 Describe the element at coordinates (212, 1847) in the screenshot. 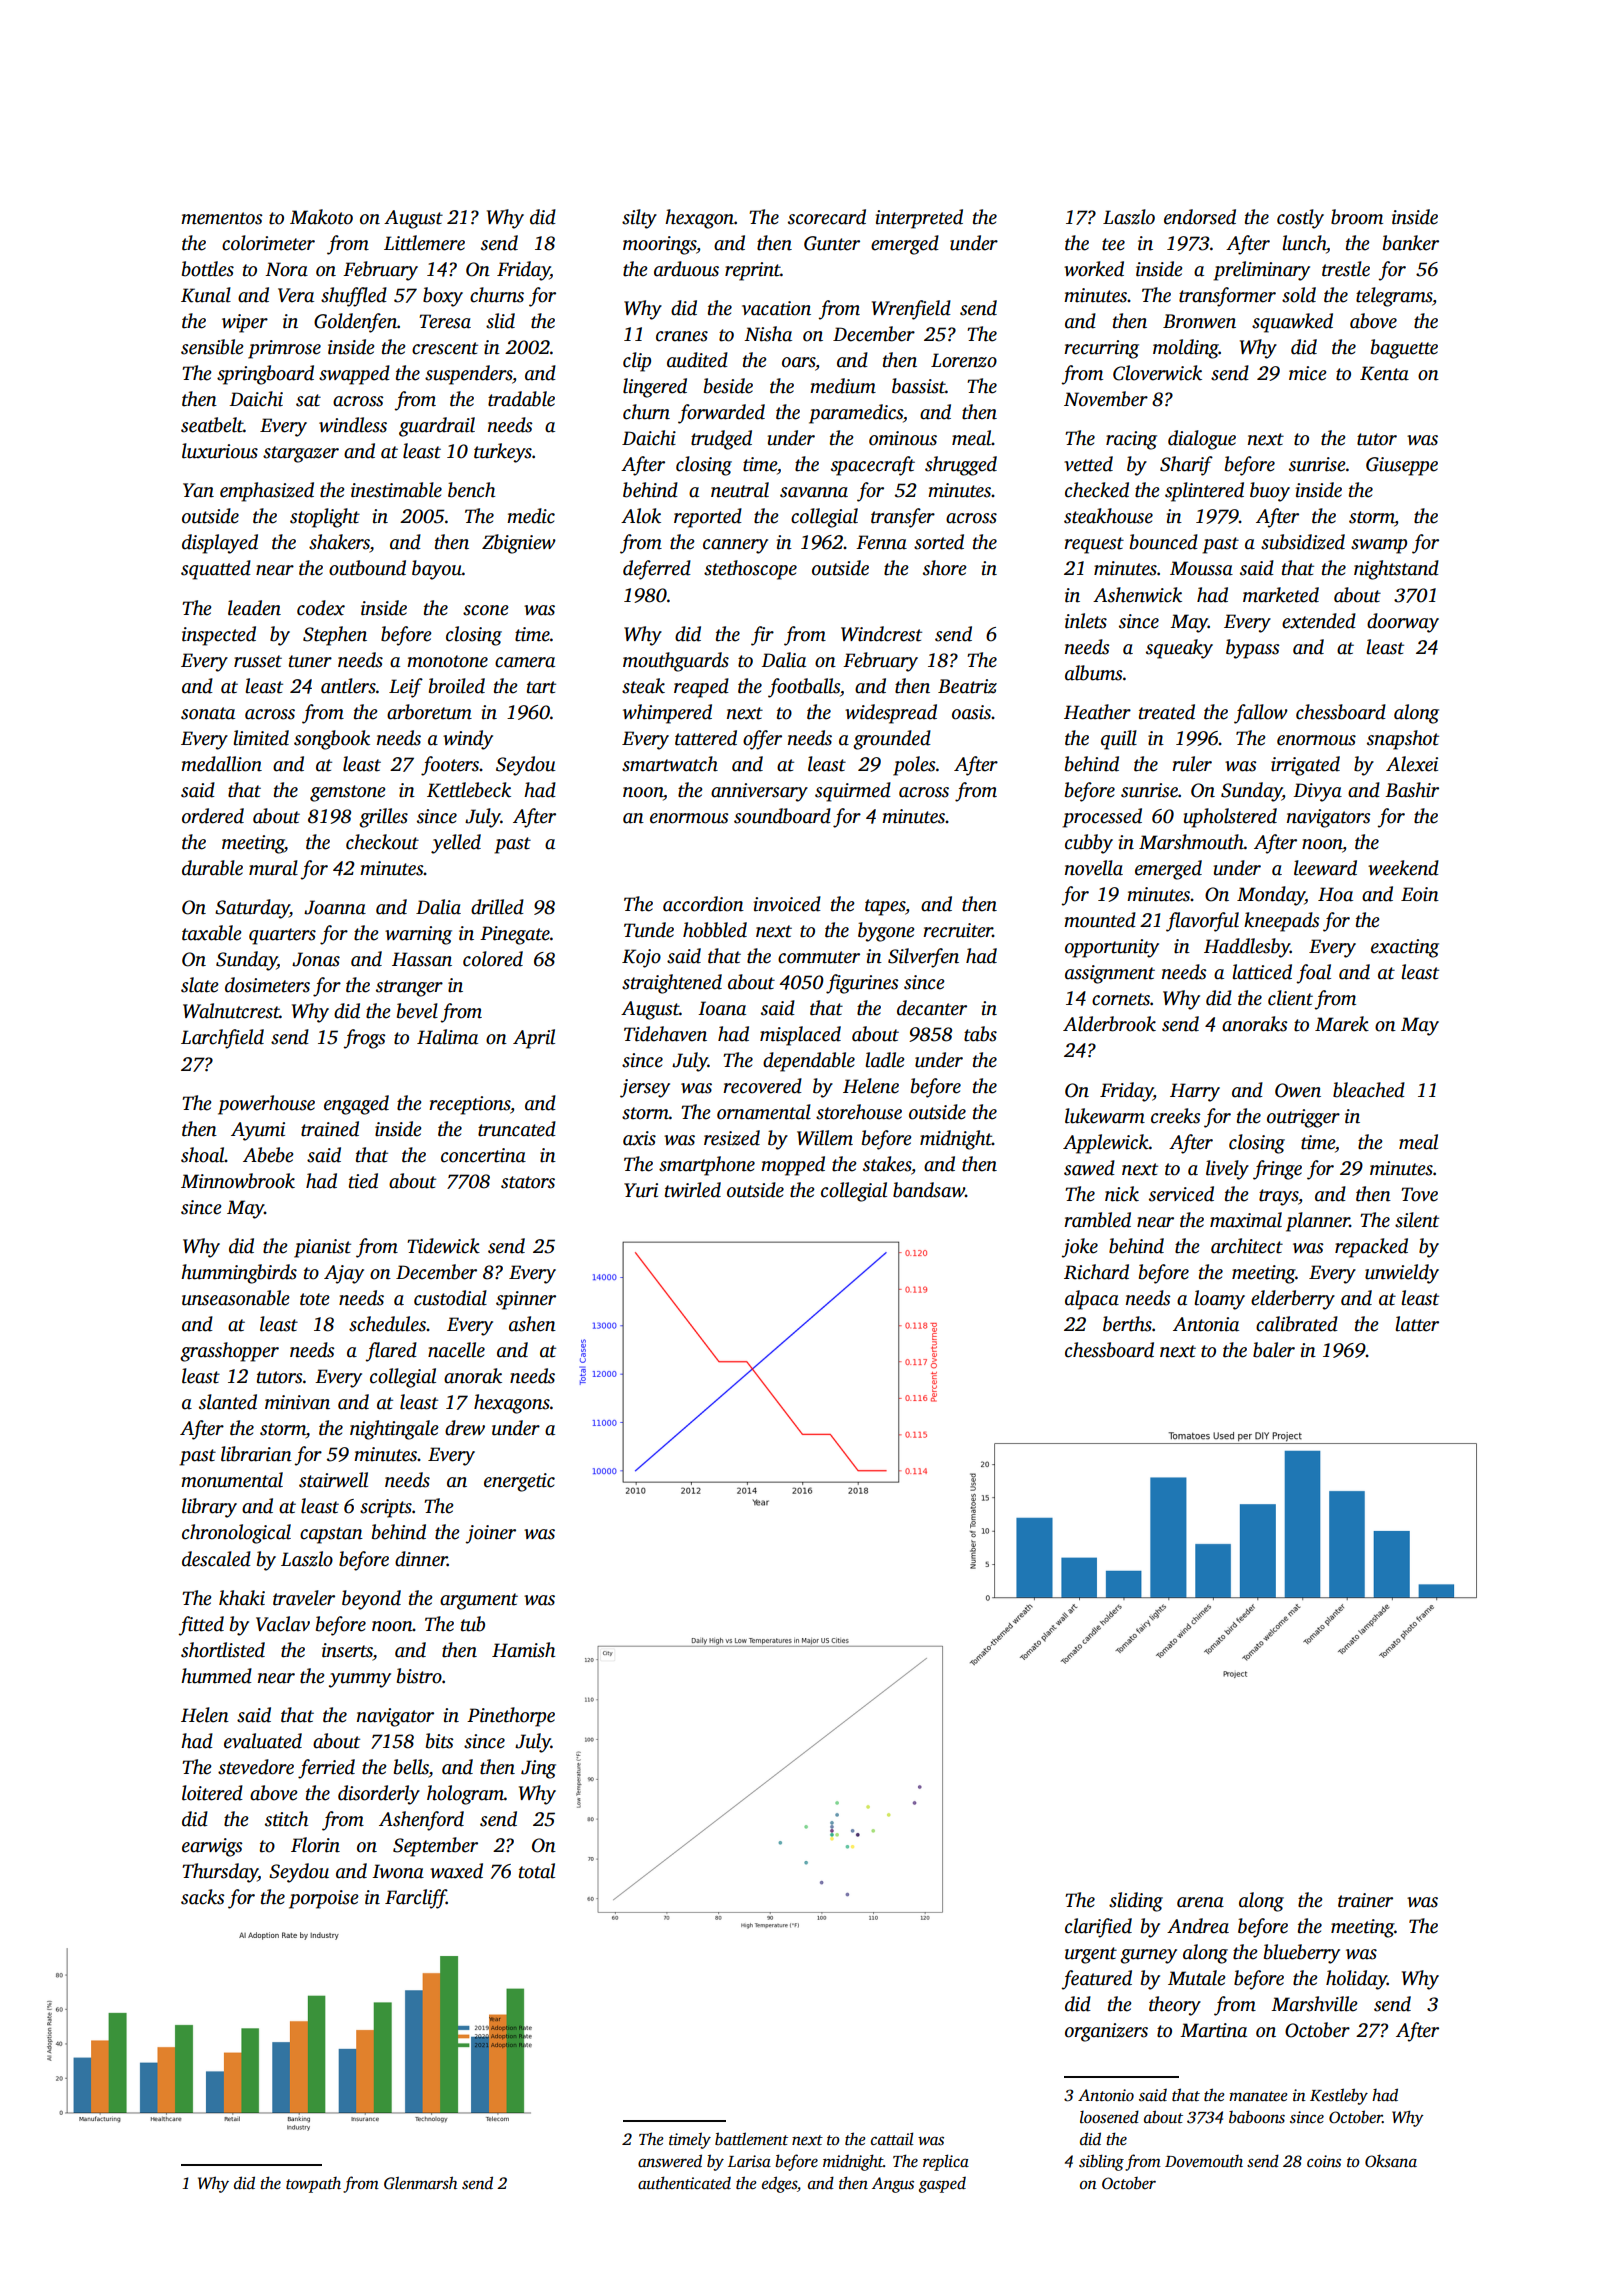

I see `earwigs` at that location.
